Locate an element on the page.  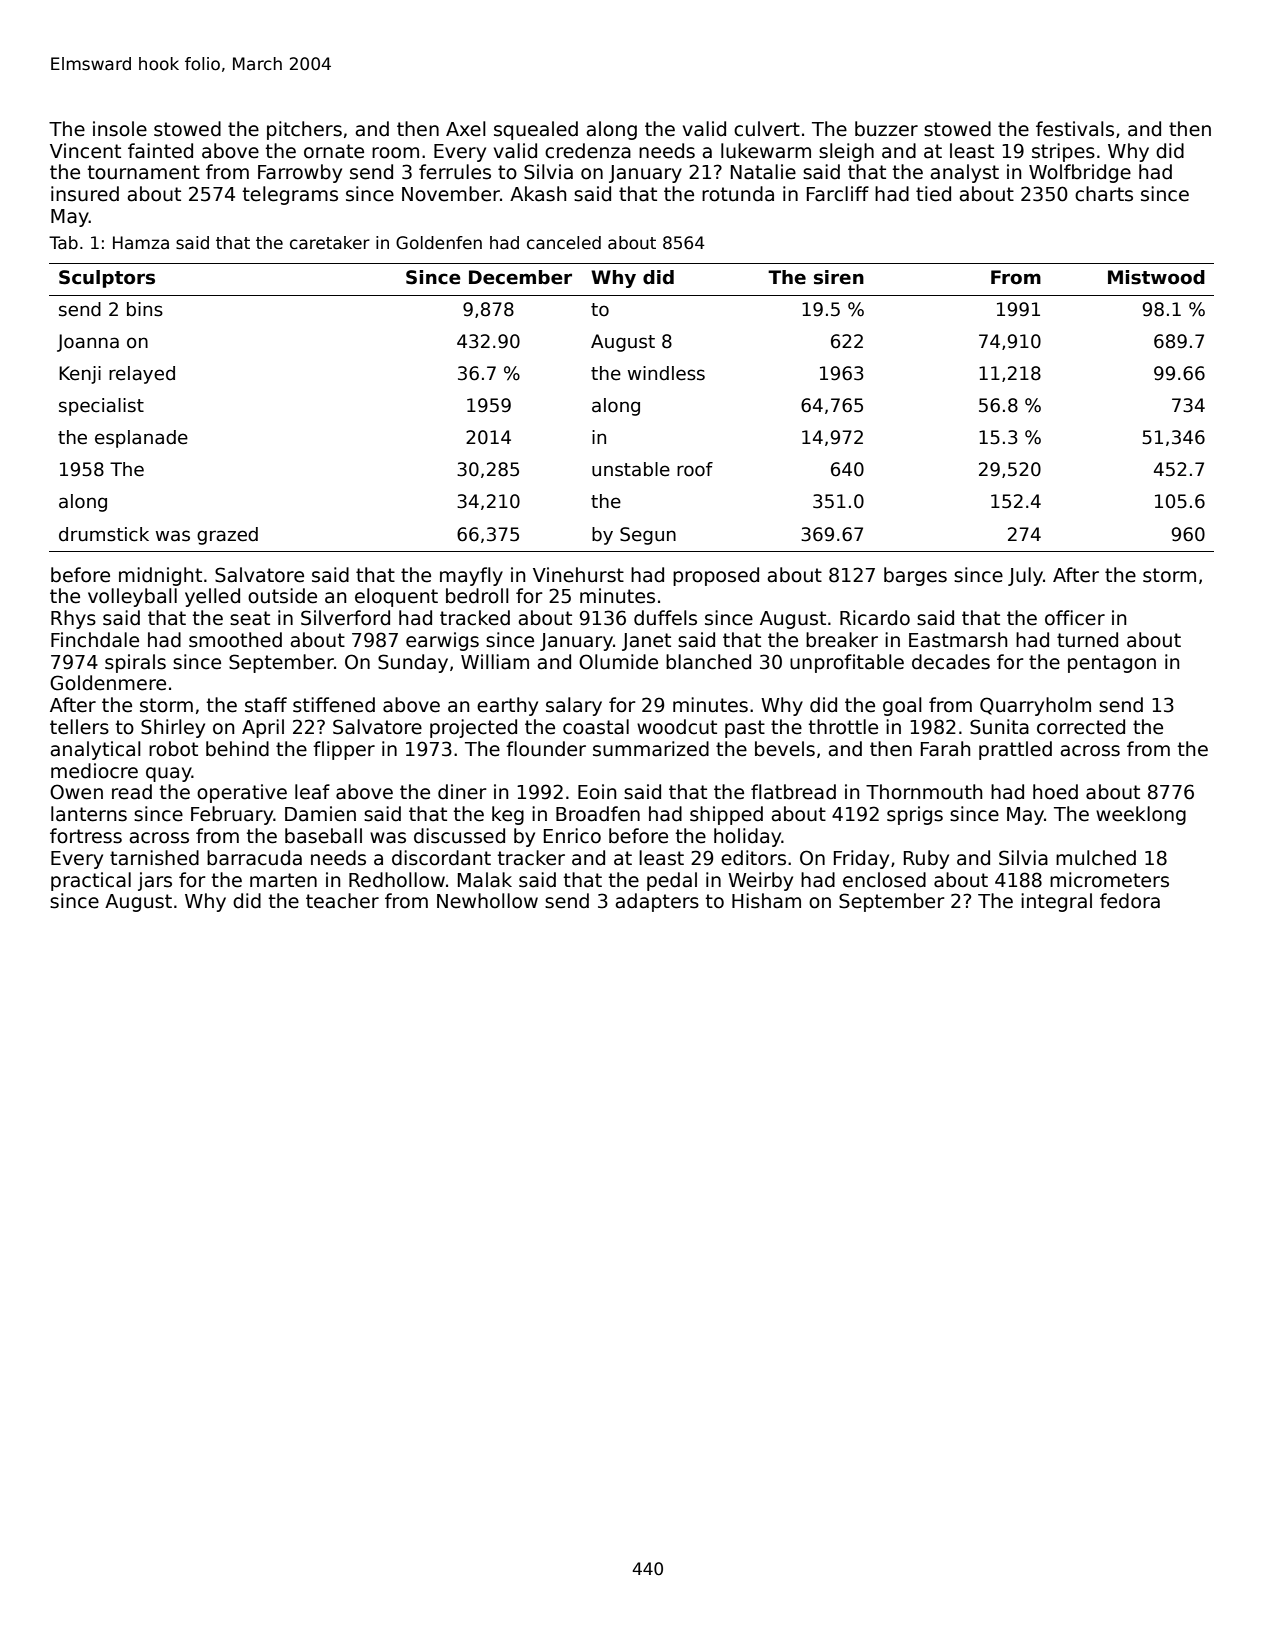
Goldenfen is located at coordinates (439, 243).
